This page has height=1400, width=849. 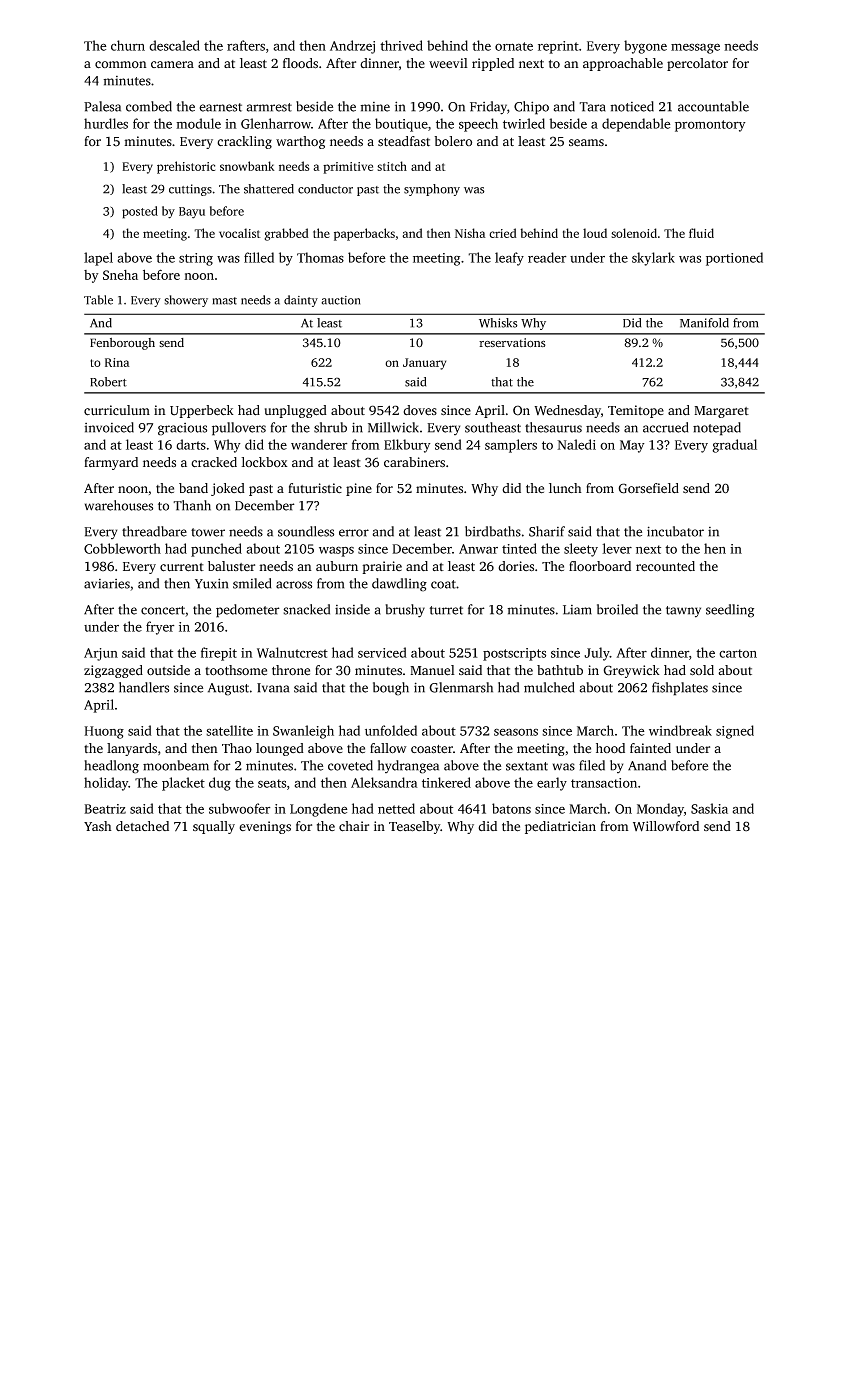 I want to click on Yuxin, so click(x=211, y=583).
